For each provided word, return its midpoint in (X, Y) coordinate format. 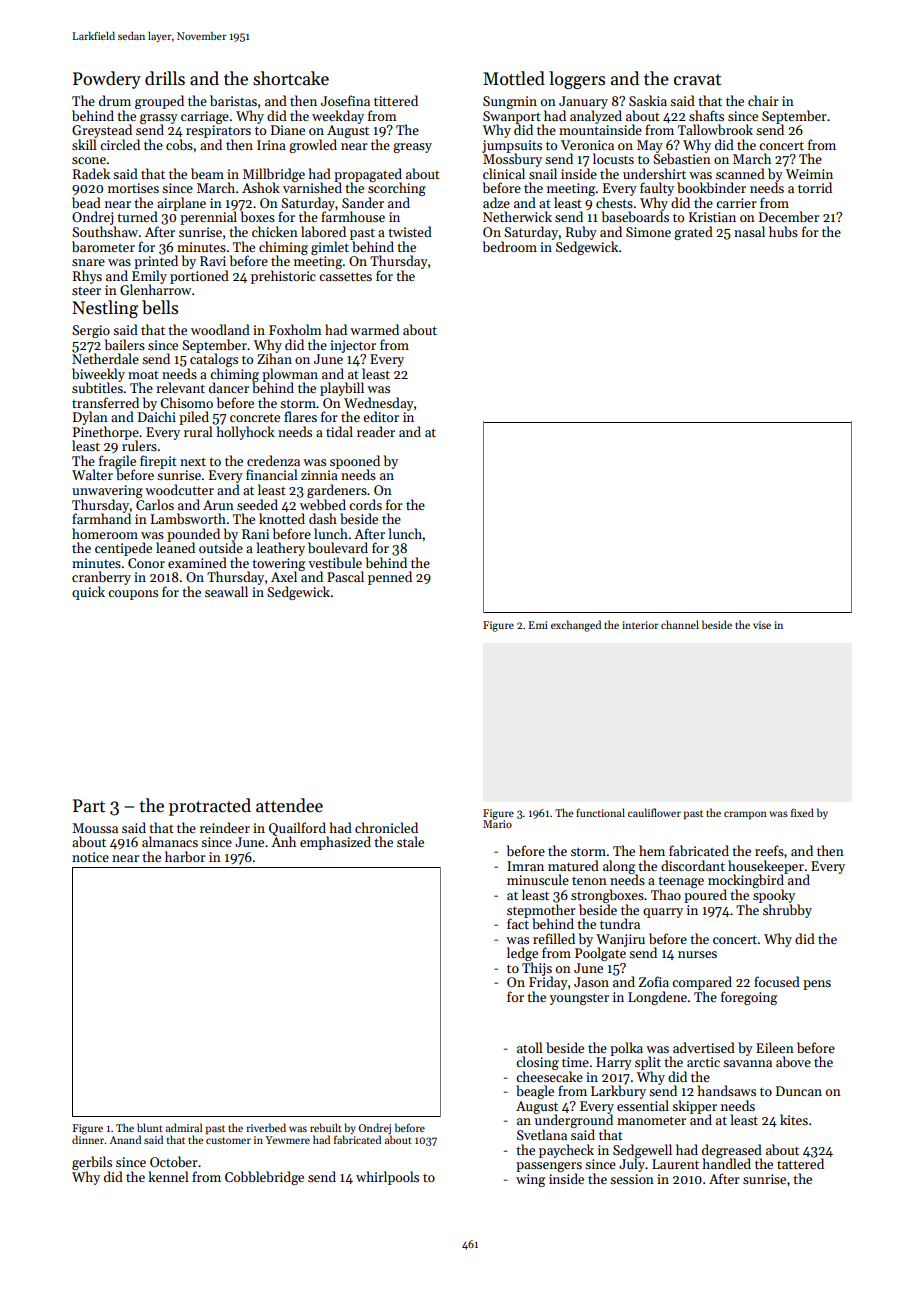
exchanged (576, 626)
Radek (91, 173)
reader (376, 431)
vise (762, 625)
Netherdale (105, 358)
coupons (133, 595)
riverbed (266, 1127)
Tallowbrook (715, 129)
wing (531, 1180)
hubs (783, 231)
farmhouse (353, 216)
